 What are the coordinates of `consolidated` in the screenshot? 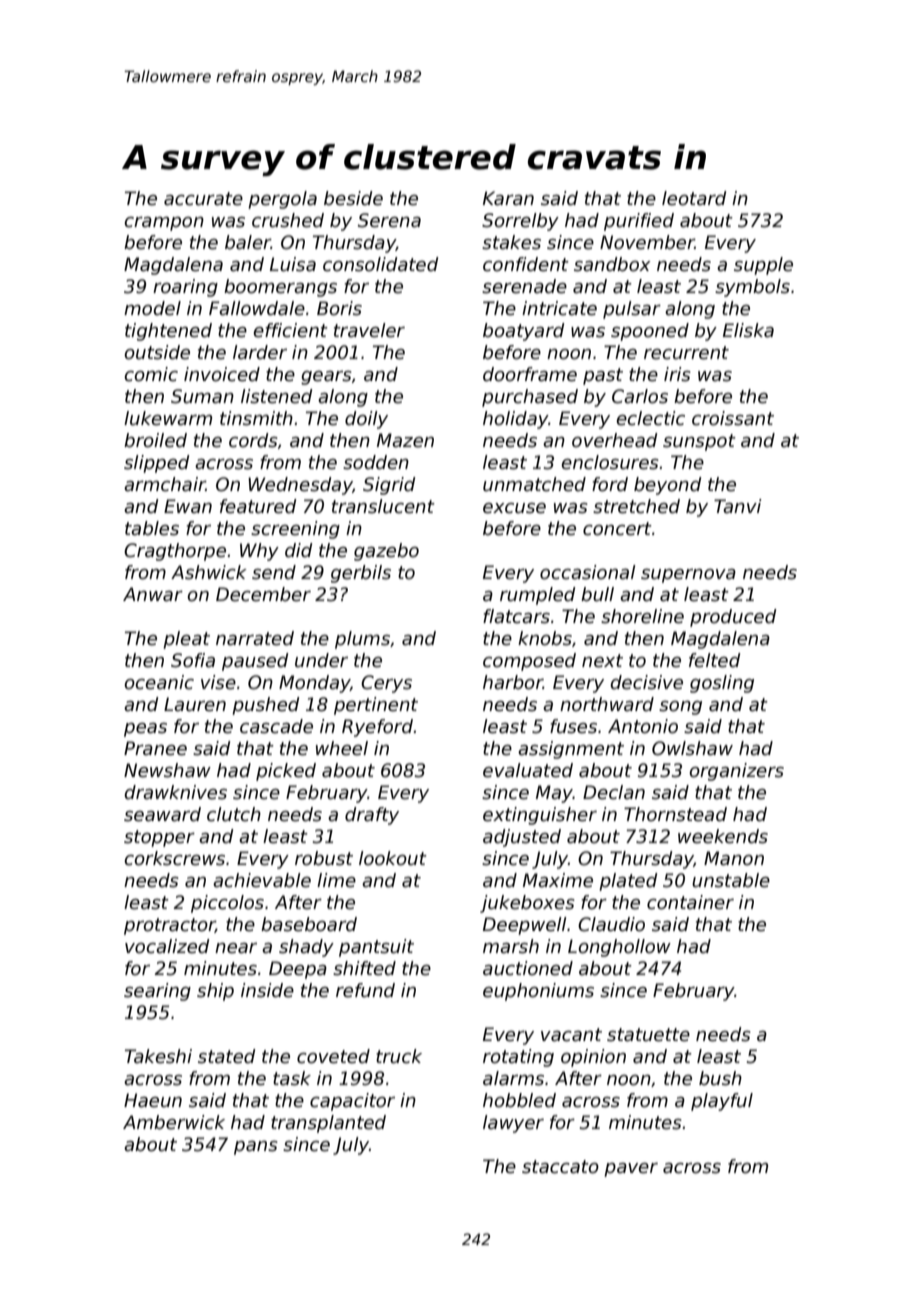 It's located at (381, 264).
